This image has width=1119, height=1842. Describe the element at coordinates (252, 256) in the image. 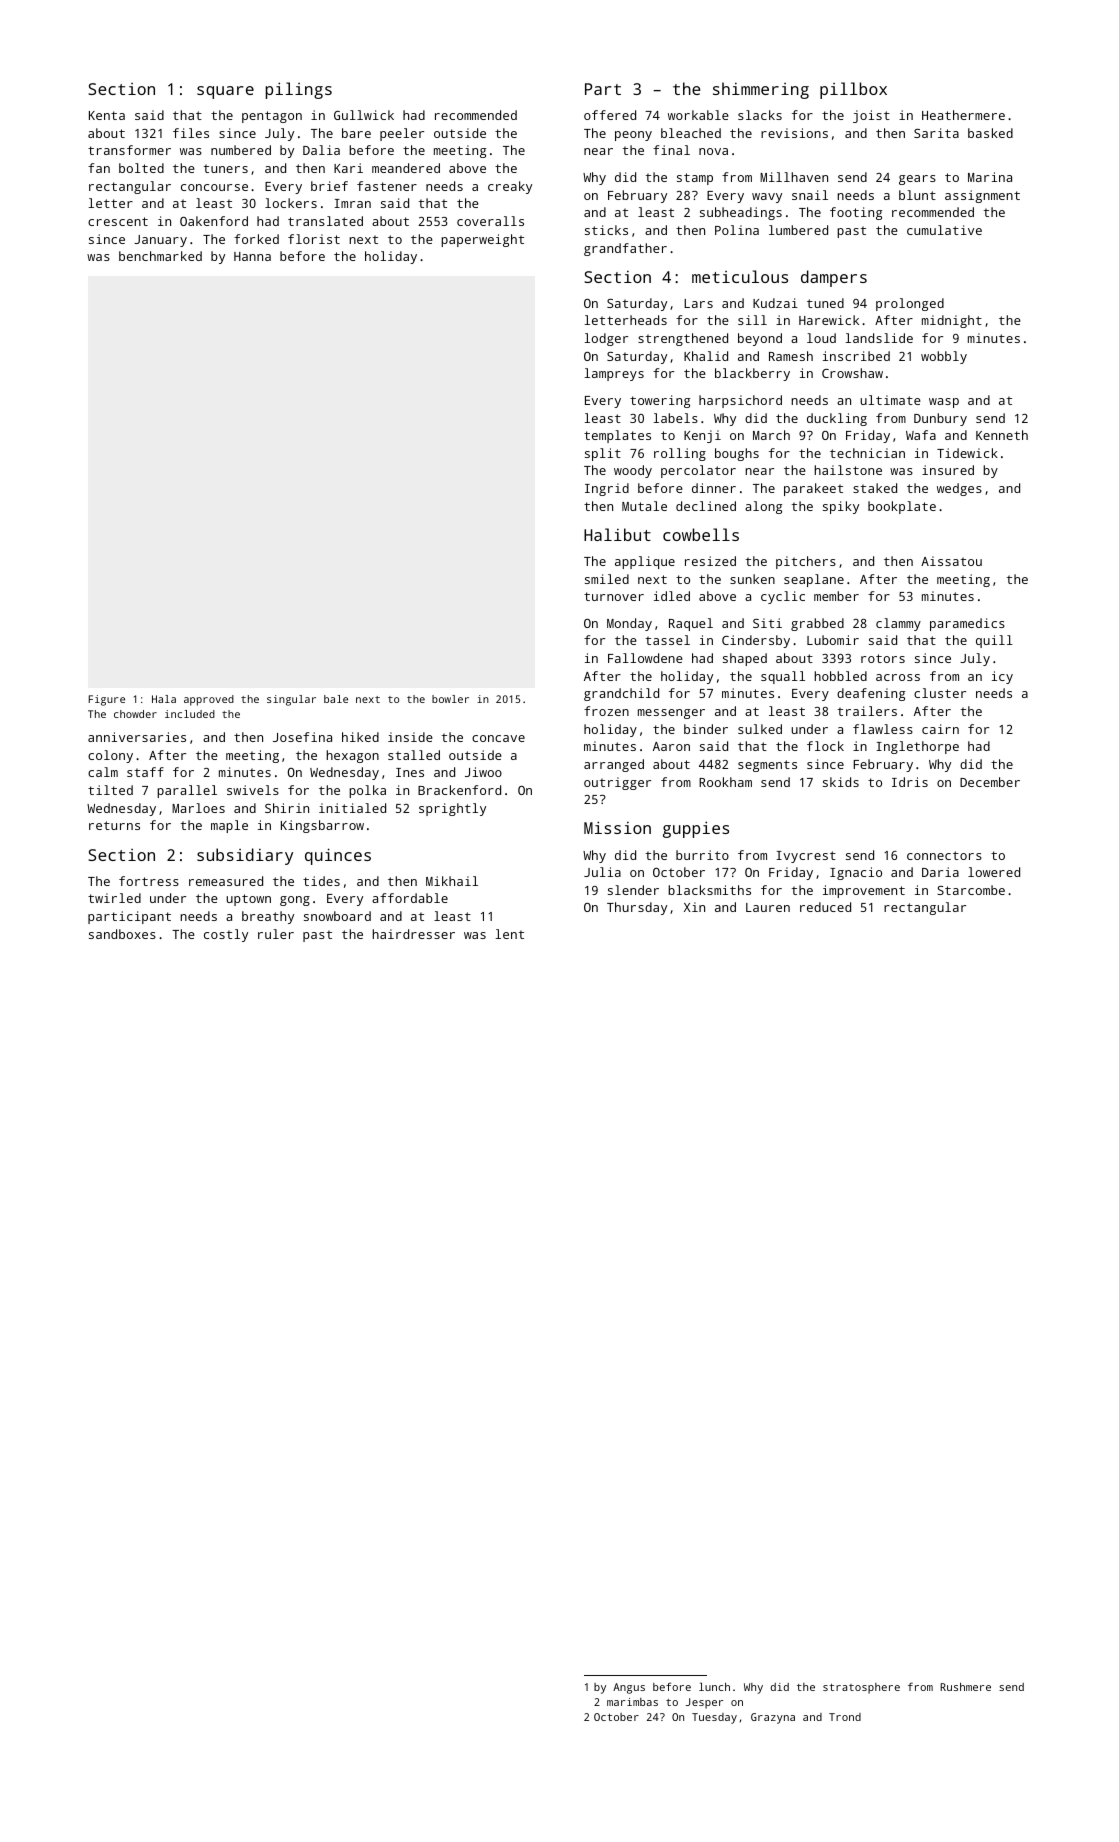

I see `Hanna` at that location.
